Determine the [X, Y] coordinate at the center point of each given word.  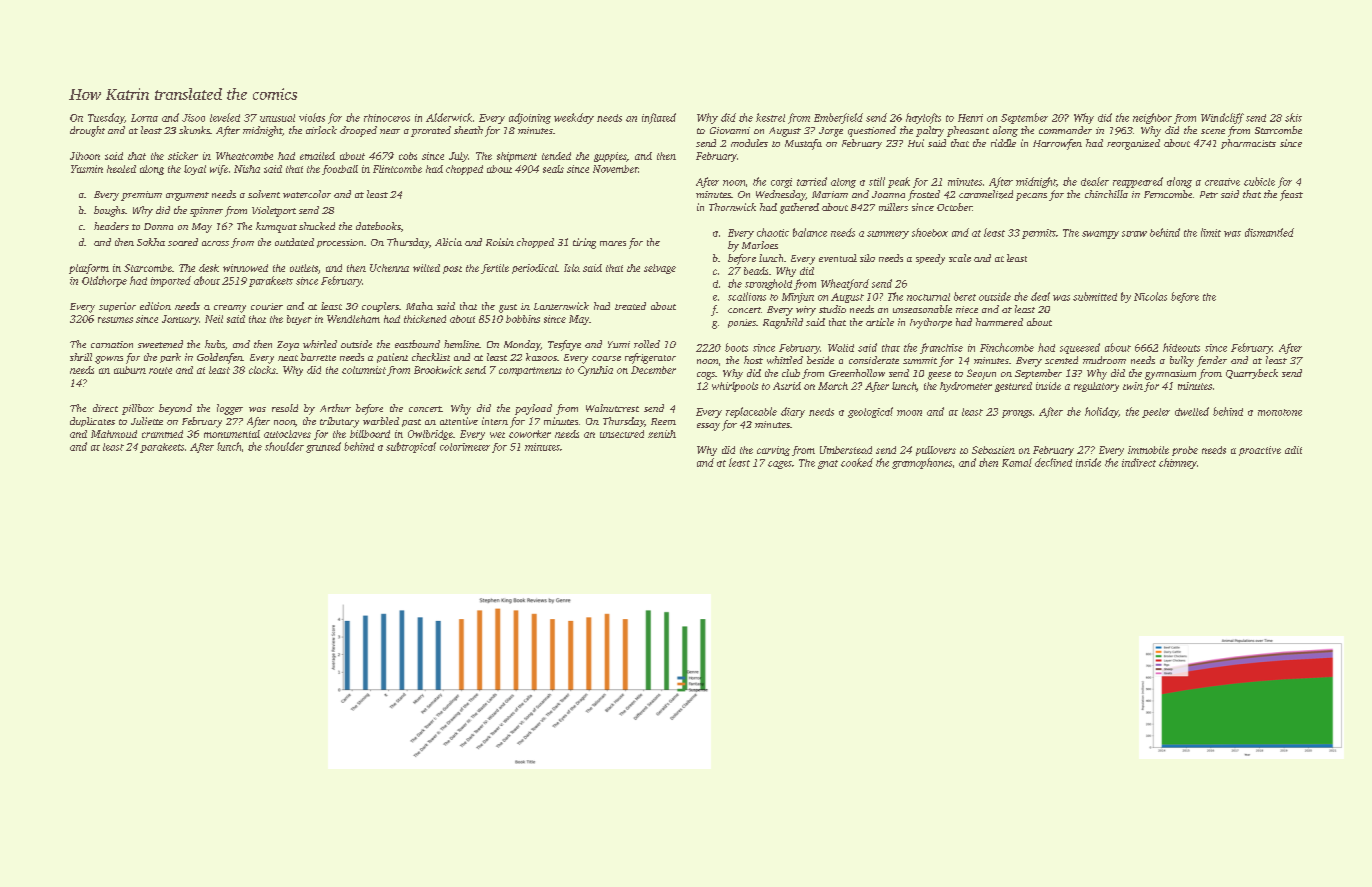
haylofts [923, 118]
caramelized [986, 194]
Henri [970, 118]
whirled [320, 344]
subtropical [411, 447]
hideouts [1181, 347]
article [880, 322]
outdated [294, 242]
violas [312, 117]
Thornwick [732, 207]
